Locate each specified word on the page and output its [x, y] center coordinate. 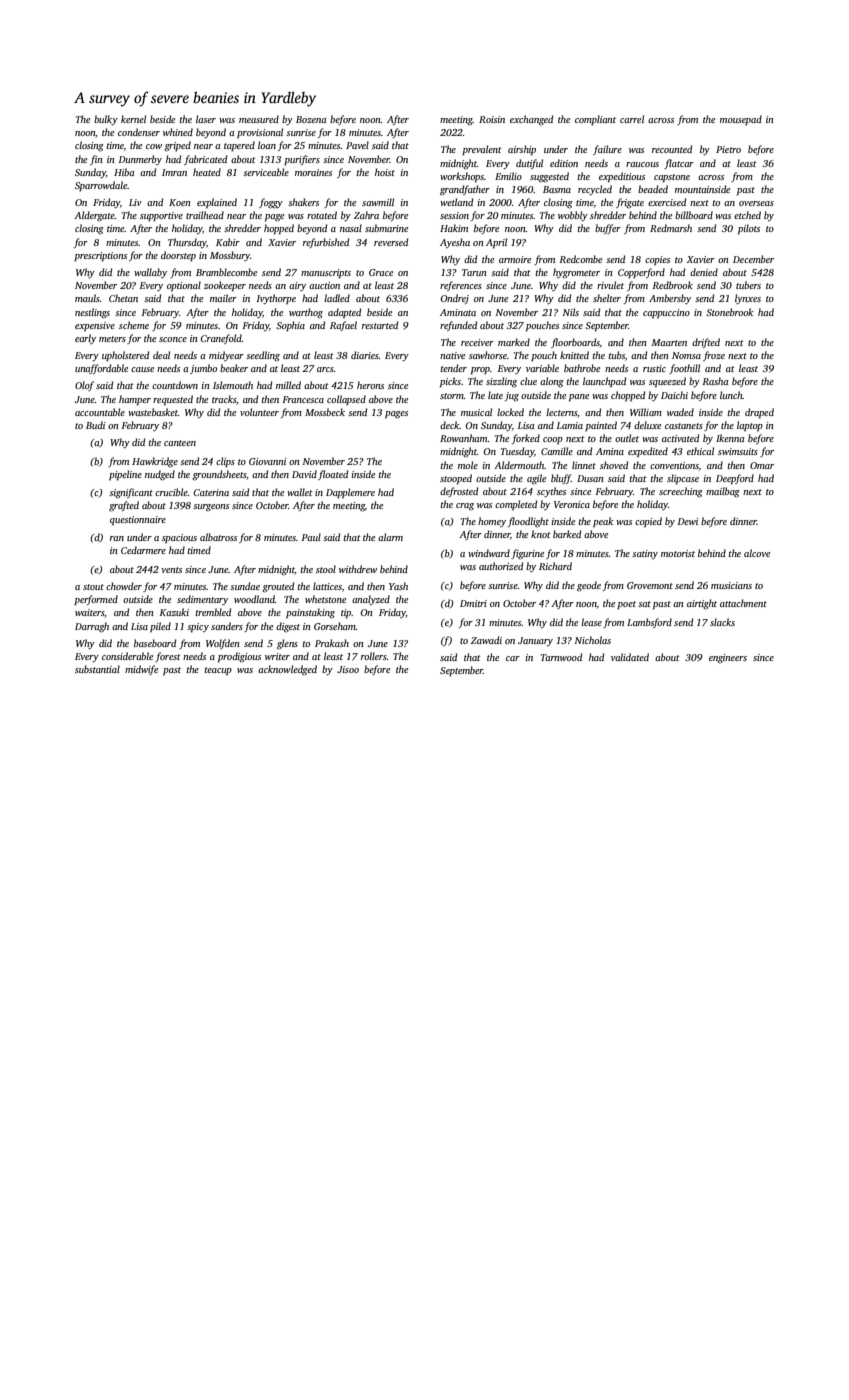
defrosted [459, 492]
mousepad [741, 120]
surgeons [211, 507]
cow [154, 146]
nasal [351, 228]
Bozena [311, 119]
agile [536, 479]
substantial [97, 669]
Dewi [688, 521]
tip [346, 613]
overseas [756, 203]
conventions [674, 465]
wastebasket [153, 412]
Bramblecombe [226, 272]
